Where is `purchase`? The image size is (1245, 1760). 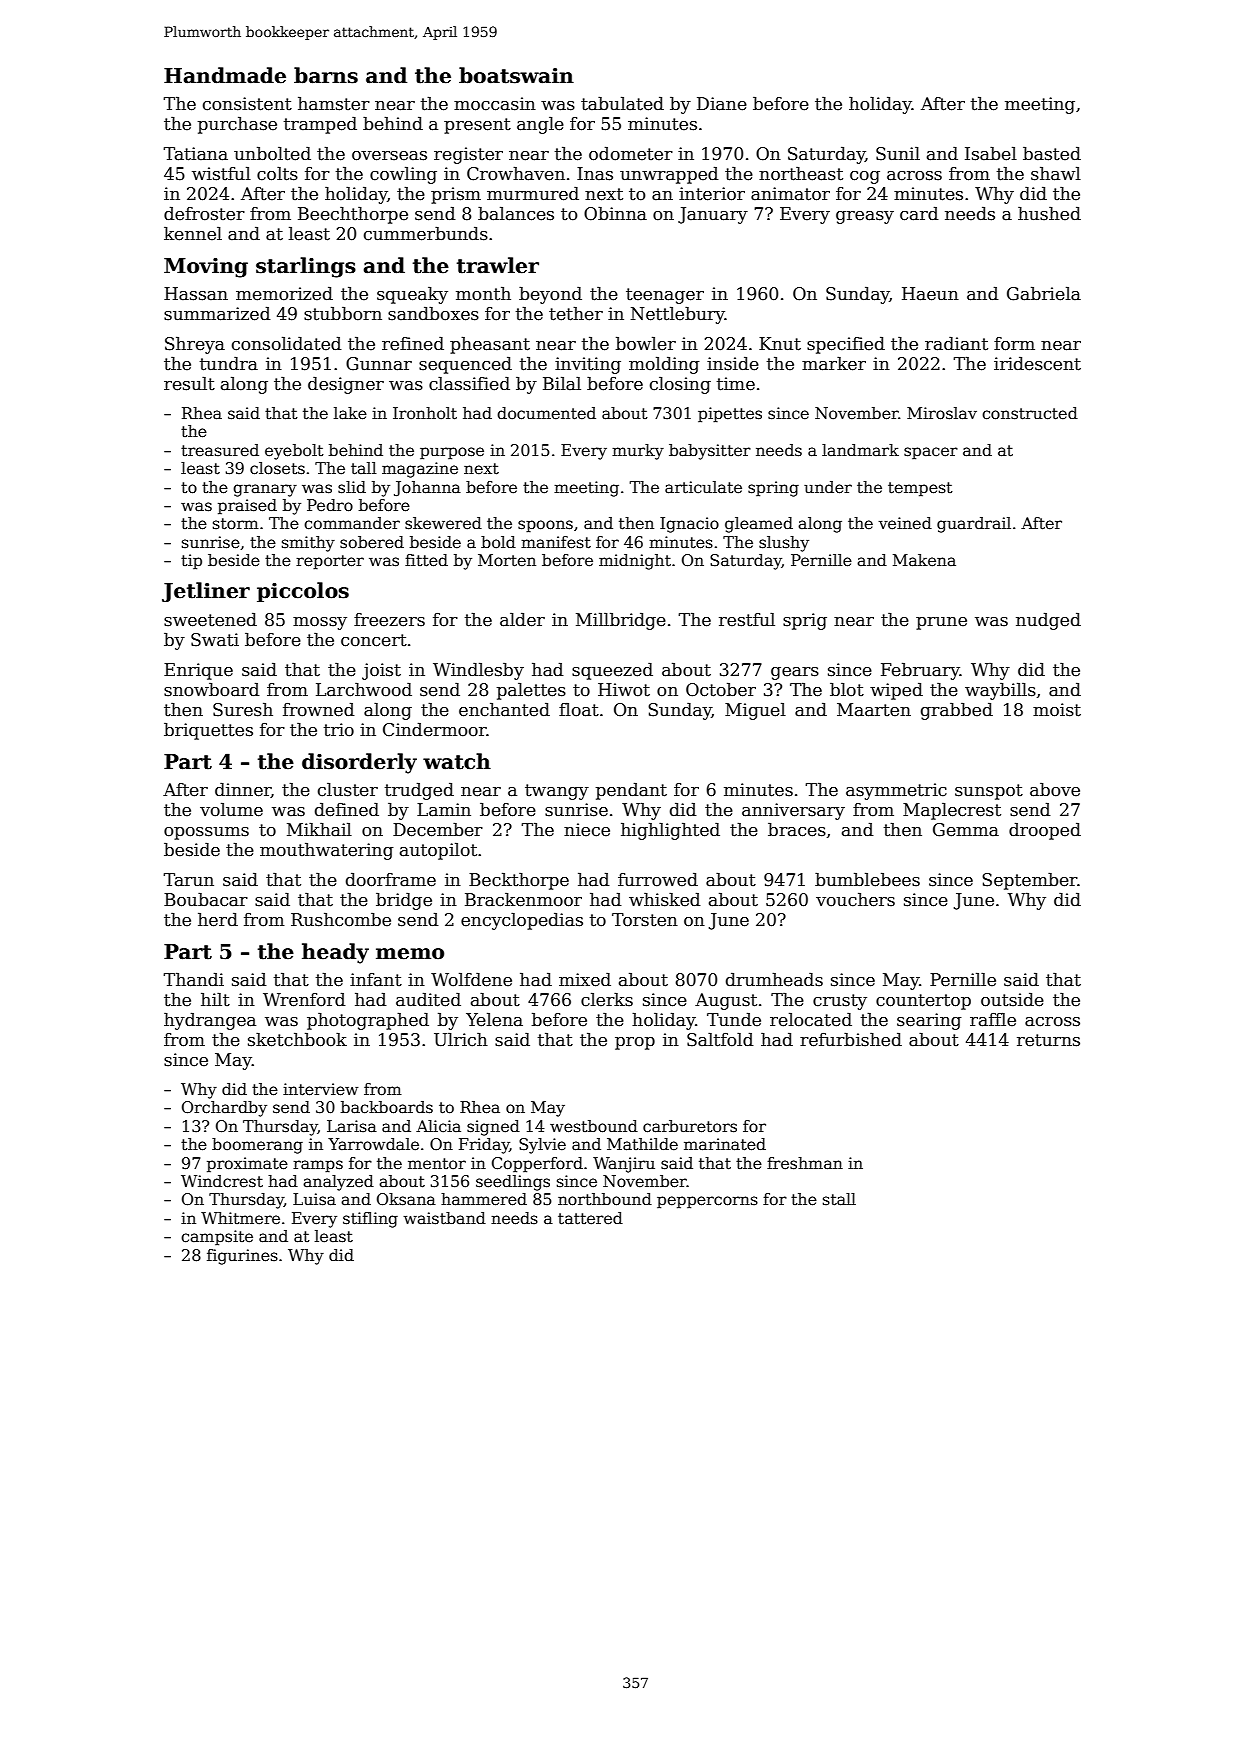
purchase is located at coordinates (237, 125).
